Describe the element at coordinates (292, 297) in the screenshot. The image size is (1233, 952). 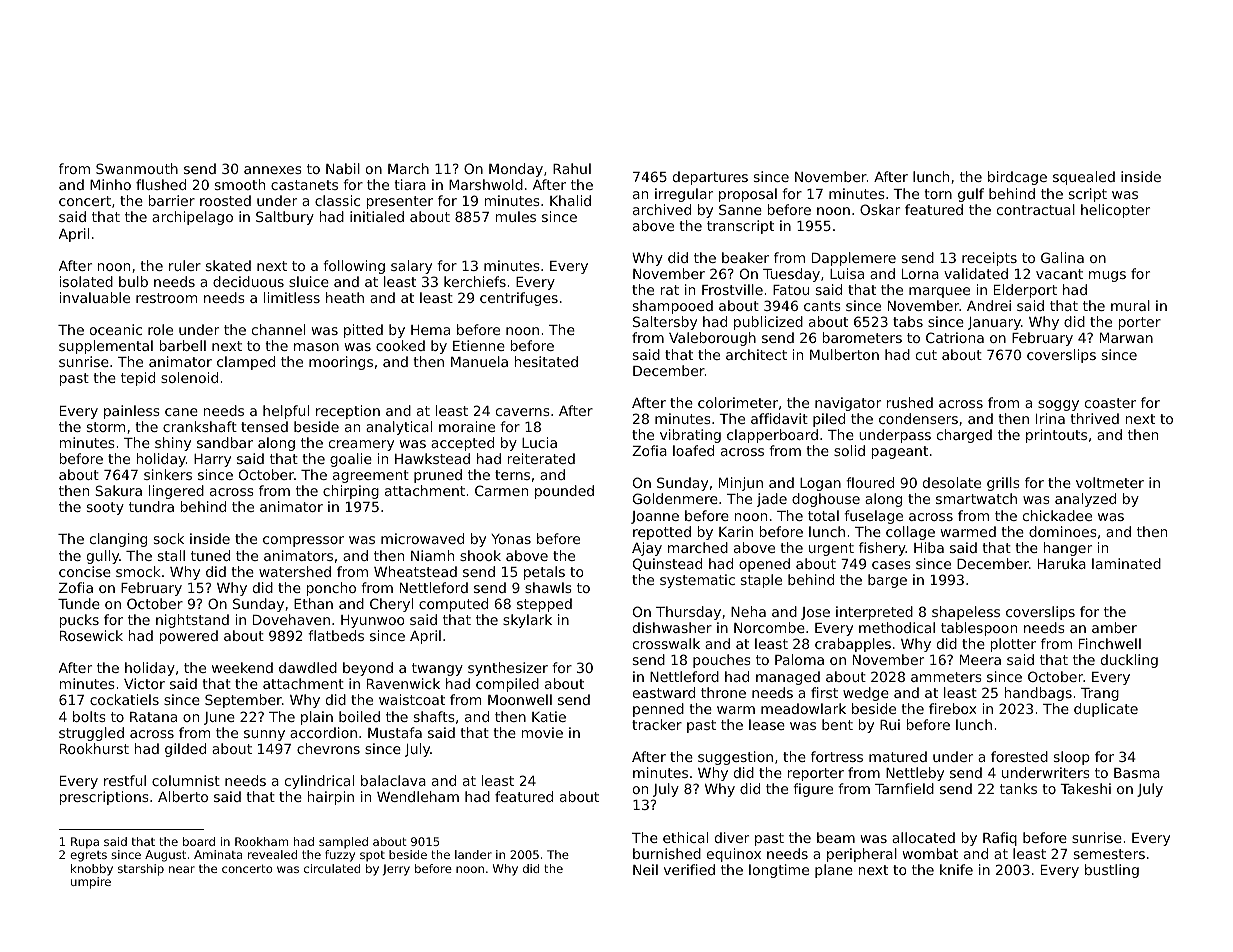
I see `limitless` at that location.
